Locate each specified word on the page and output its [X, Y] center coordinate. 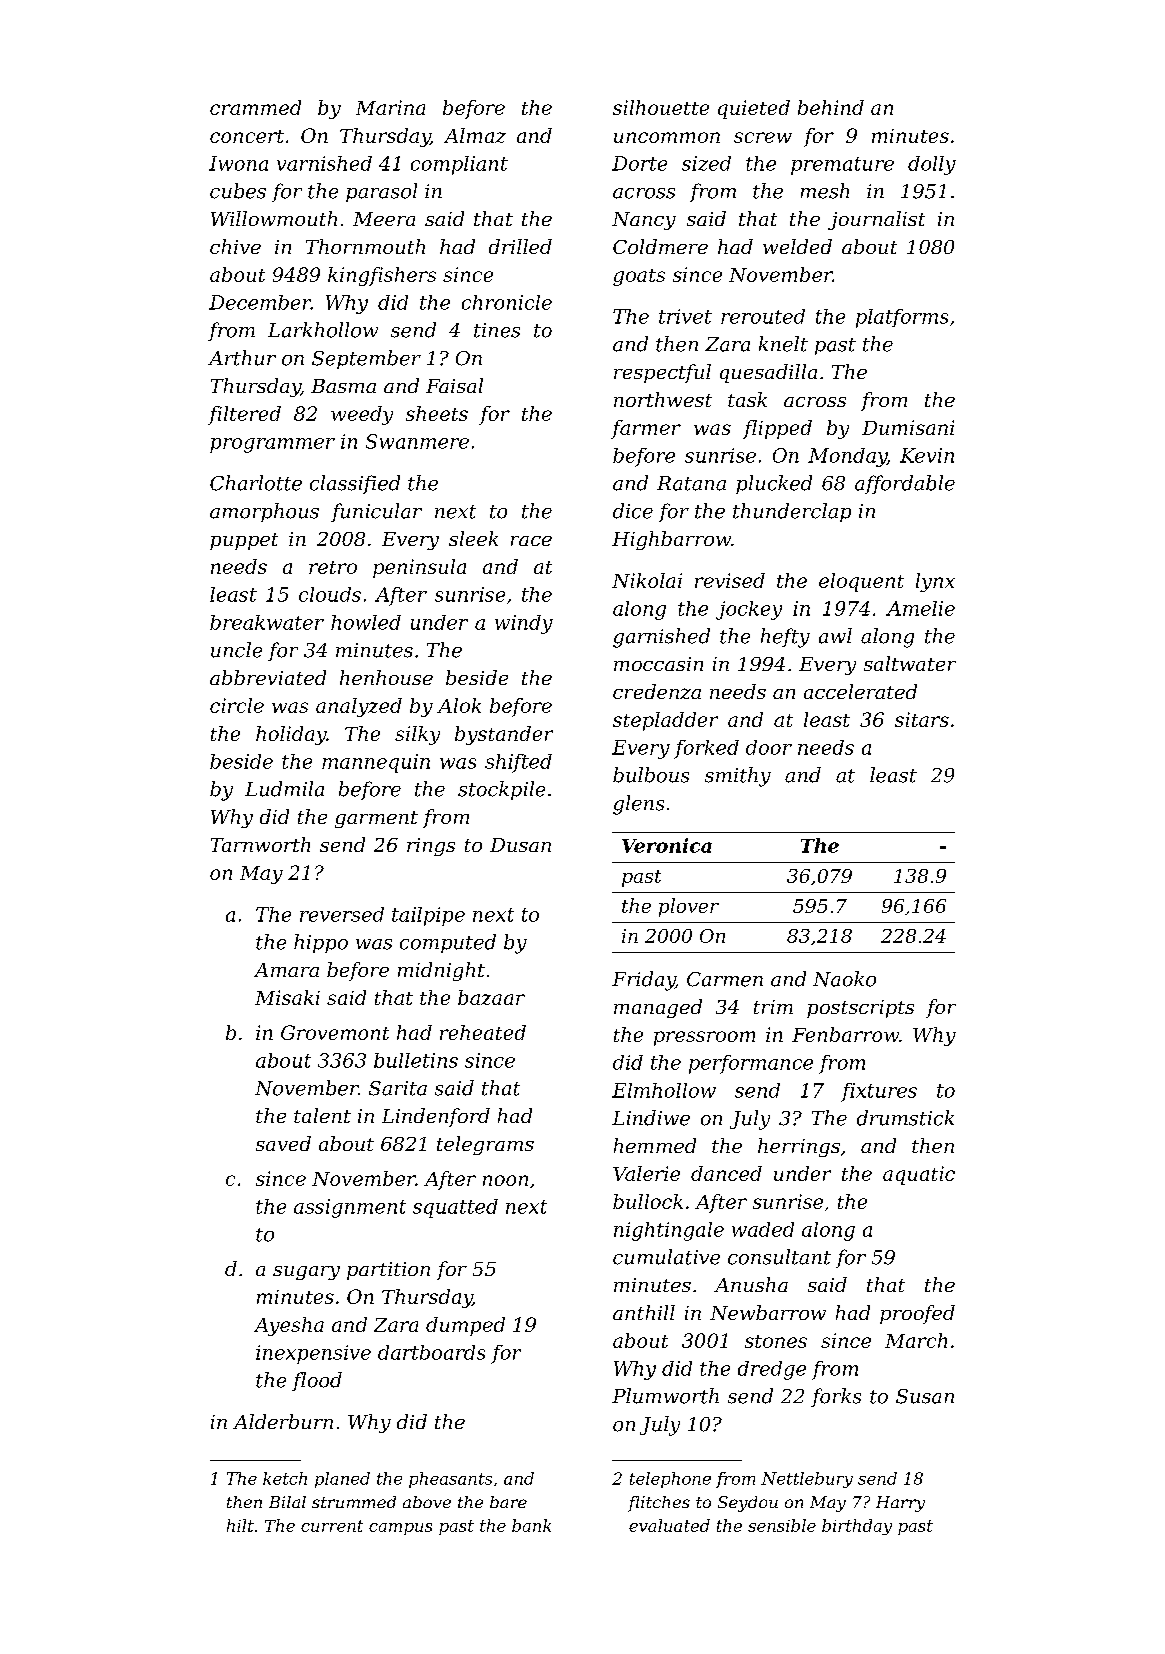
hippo [321, 943]
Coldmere [660, 246]
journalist [876, 220]
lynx [935, 582]
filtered [244, 415]
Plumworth [665, 1396]
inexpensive [313, 1354]
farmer [646, 429]
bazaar [491, 997]
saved [283, 1143]
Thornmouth [365, 246]
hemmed [655, 1145]
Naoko [844, 979]
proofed [917, 1314]
